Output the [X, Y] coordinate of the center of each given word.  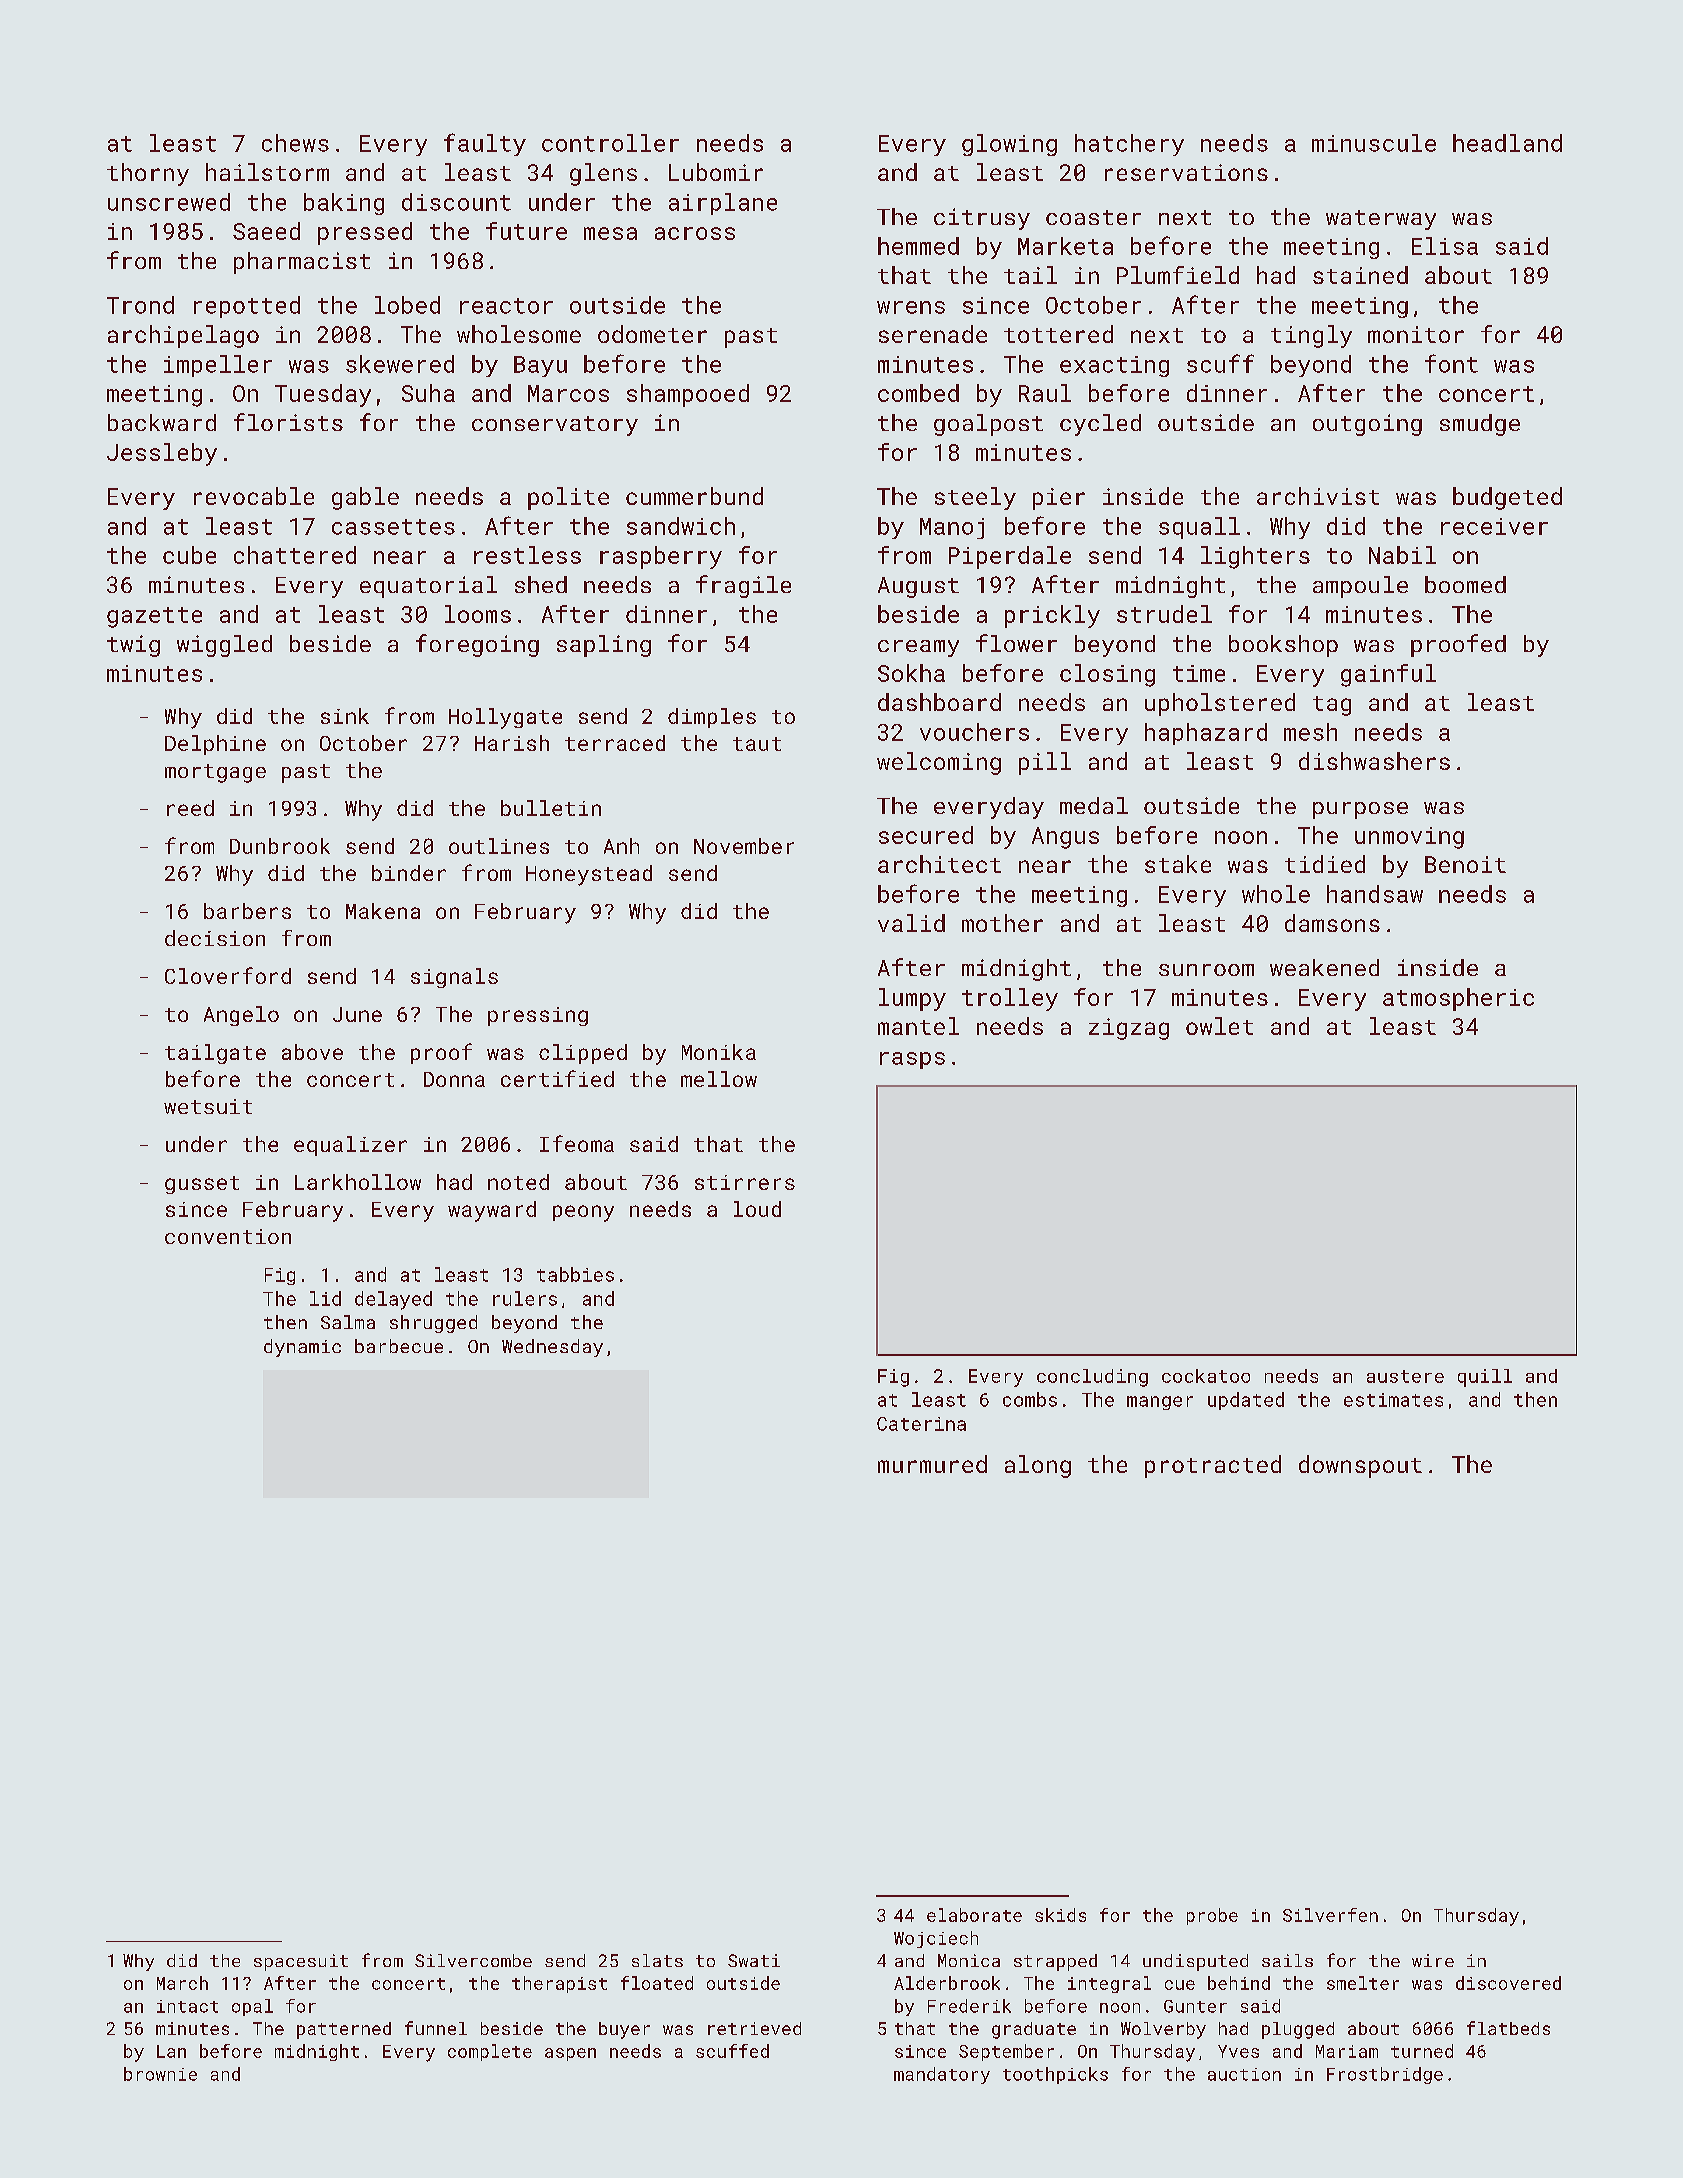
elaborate [974, 1915]
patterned [344, 2030]
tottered [1058, 334]
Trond [140, 305]
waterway [1381, 220]
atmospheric [1458, 999]
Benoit [1465, 864]
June [357, 1014]
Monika [719, 1052]
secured [926, 835]
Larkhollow [358, 1182]
